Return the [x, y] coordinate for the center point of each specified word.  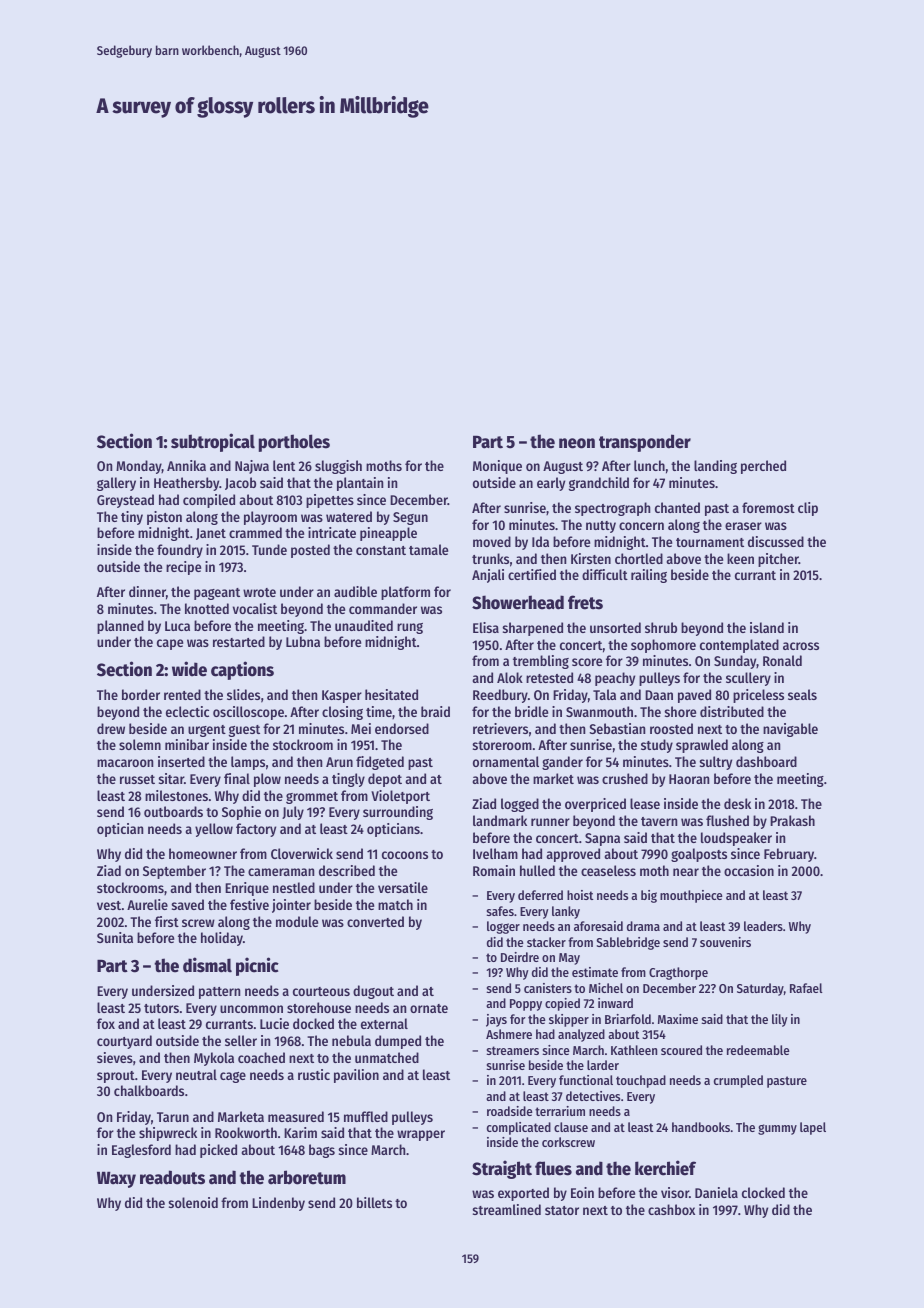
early [551, 484]
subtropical [213, 442]
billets [374, 1202]
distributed [732, 711]
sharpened [533, 629]
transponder [645, 443]
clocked [763, 1192]
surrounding [398, 813]
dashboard [766, 761]
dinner [147, 591]
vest [109, 905]
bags [322, 1151]
